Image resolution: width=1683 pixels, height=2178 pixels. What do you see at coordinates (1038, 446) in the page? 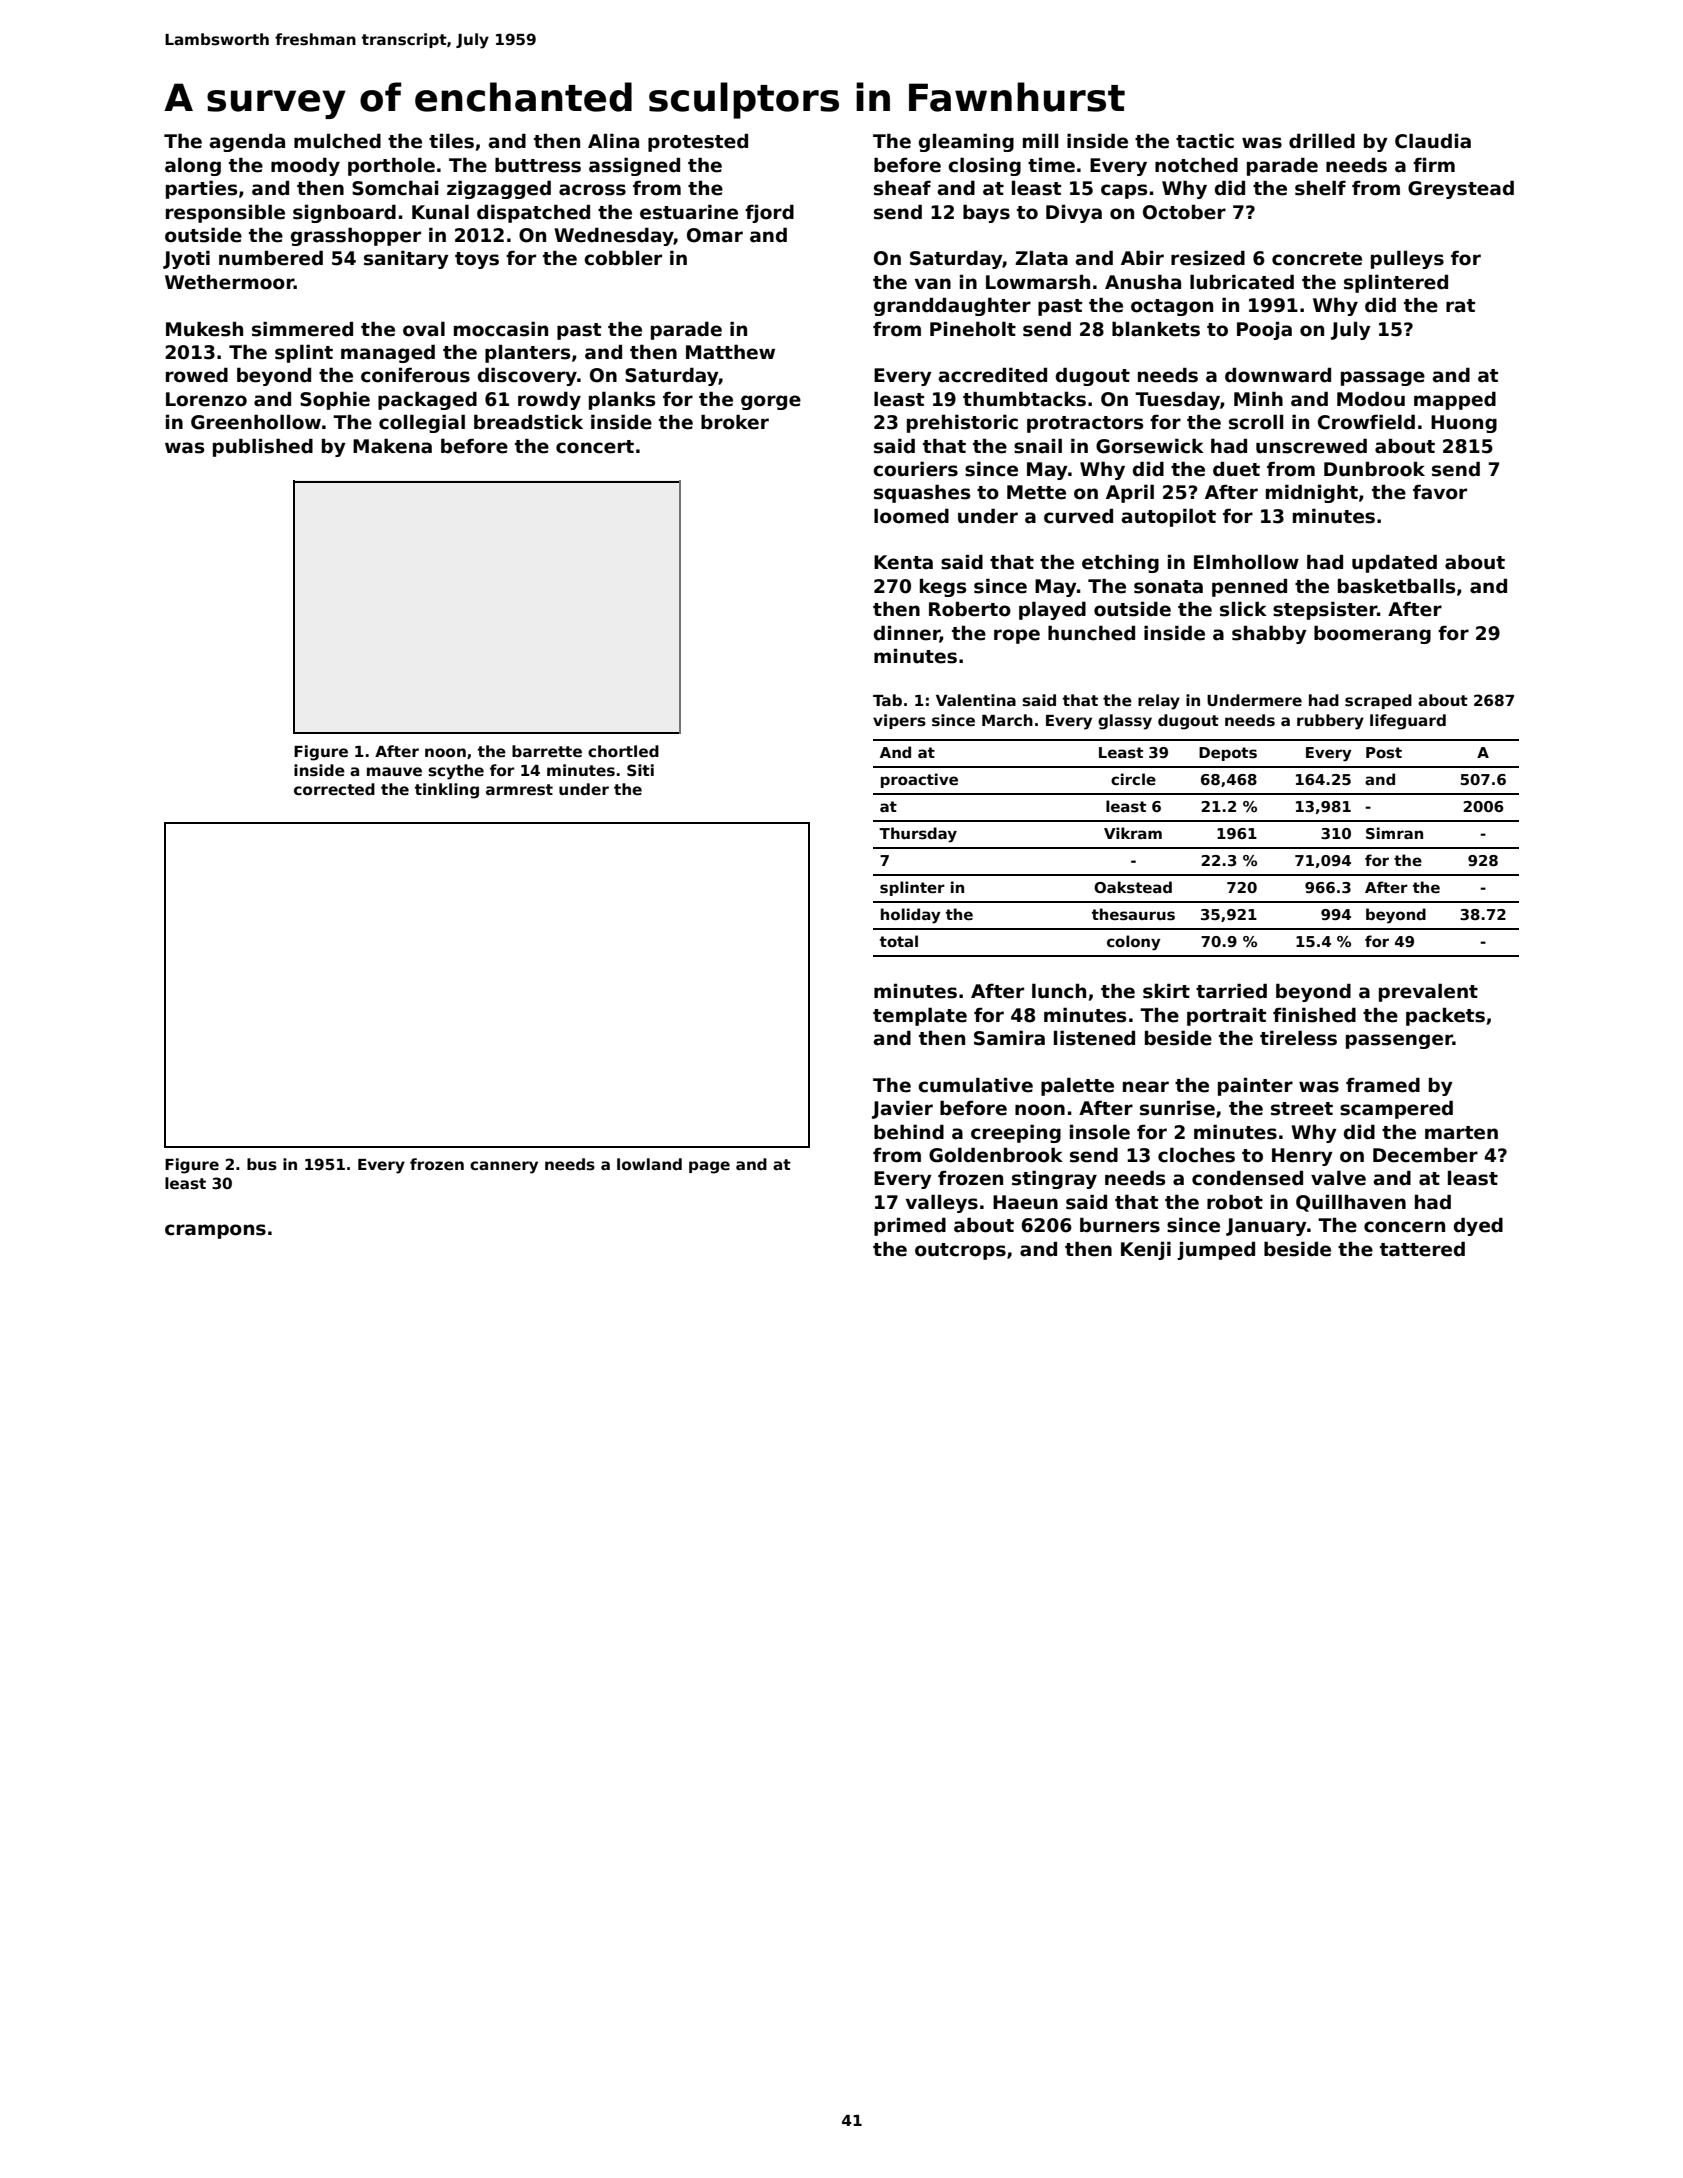
I see `snail` at bounding box center [1038, 446].
